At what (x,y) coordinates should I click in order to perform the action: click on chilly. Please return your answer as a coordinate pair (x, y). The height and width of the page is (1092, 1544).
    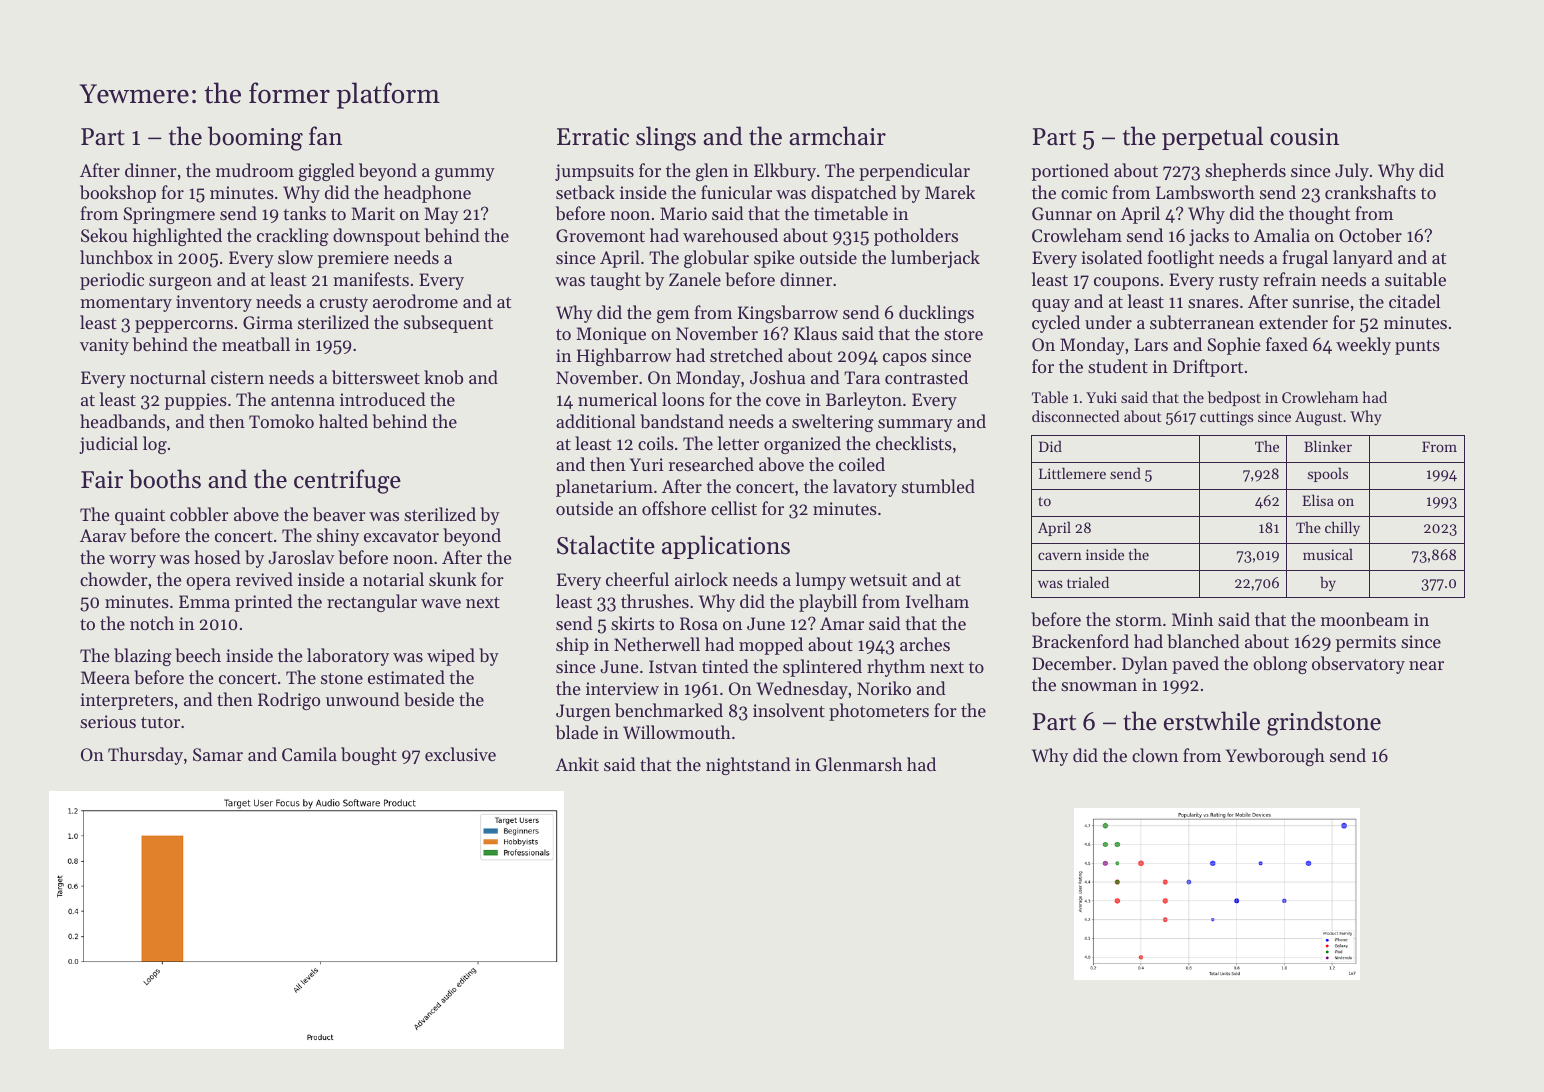
    Looking at the image, I should click on (1342, 528).
